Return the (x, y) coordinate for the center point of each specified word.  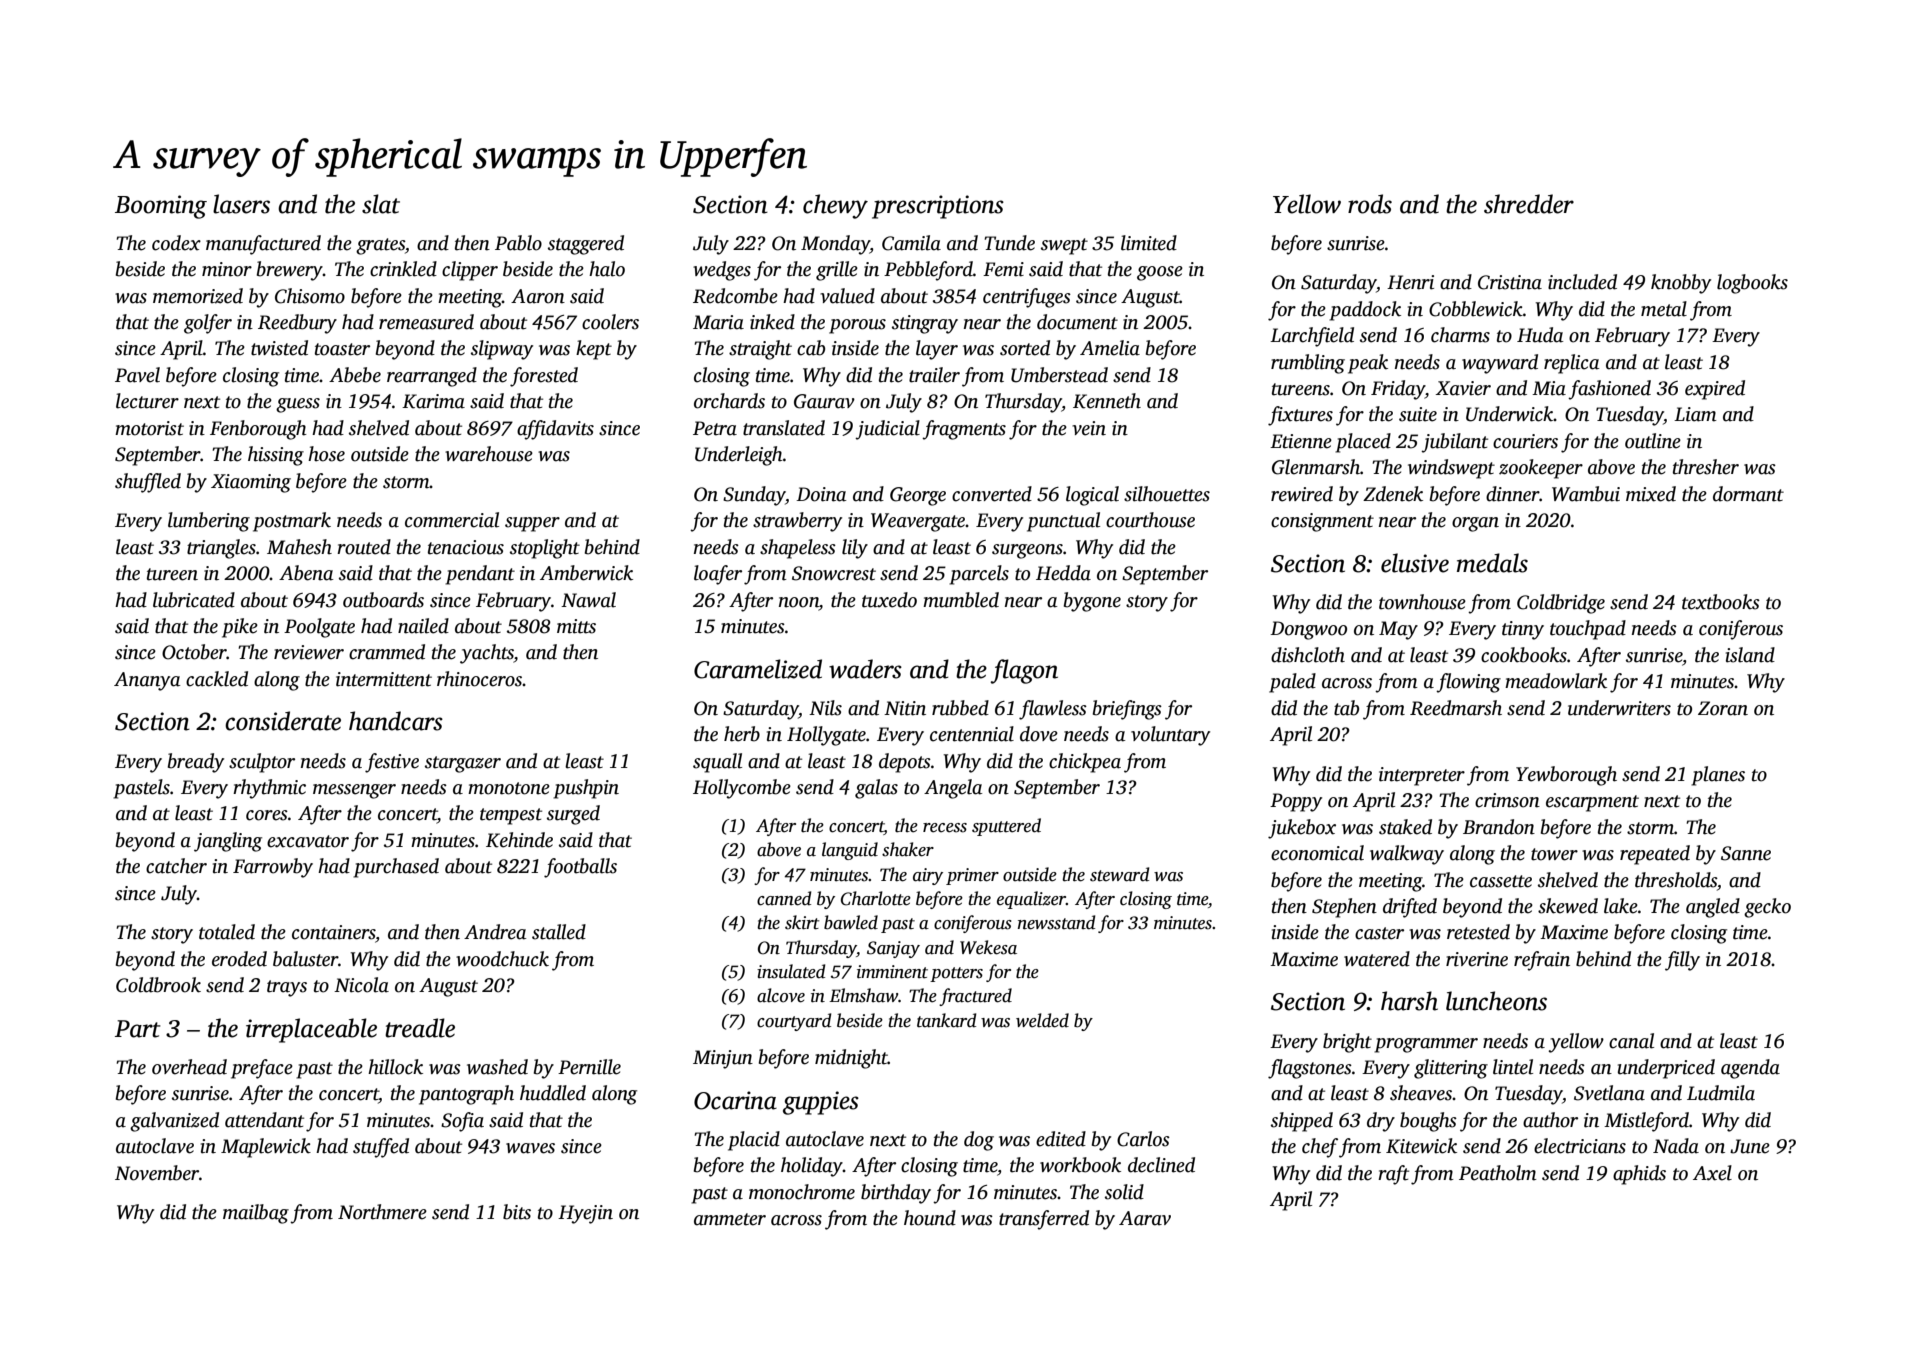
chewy (835, 206)
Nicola (361, 985)
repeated (1655, 855)
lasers (241, 204)
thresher (1706, 467)
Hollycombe (742, 789)
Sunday (754, 496)
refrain (1542, 961)
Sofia (462, 1122)
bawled (851, 922)
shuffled (148, 483)
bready (196, 763)
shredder (1529, 204)
